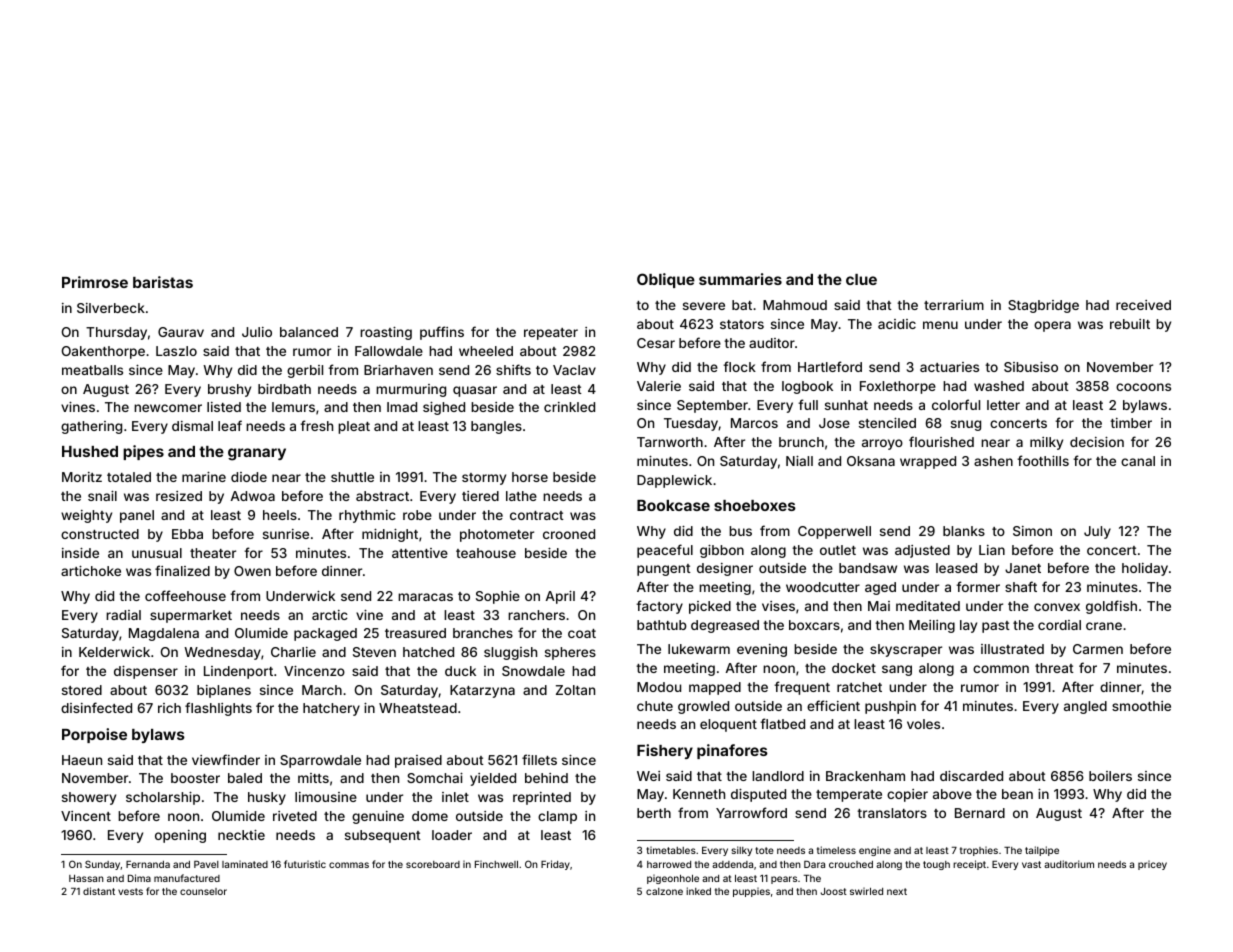 The image size is (1233, 952). I want to click on balanced, so click(309, 332).
